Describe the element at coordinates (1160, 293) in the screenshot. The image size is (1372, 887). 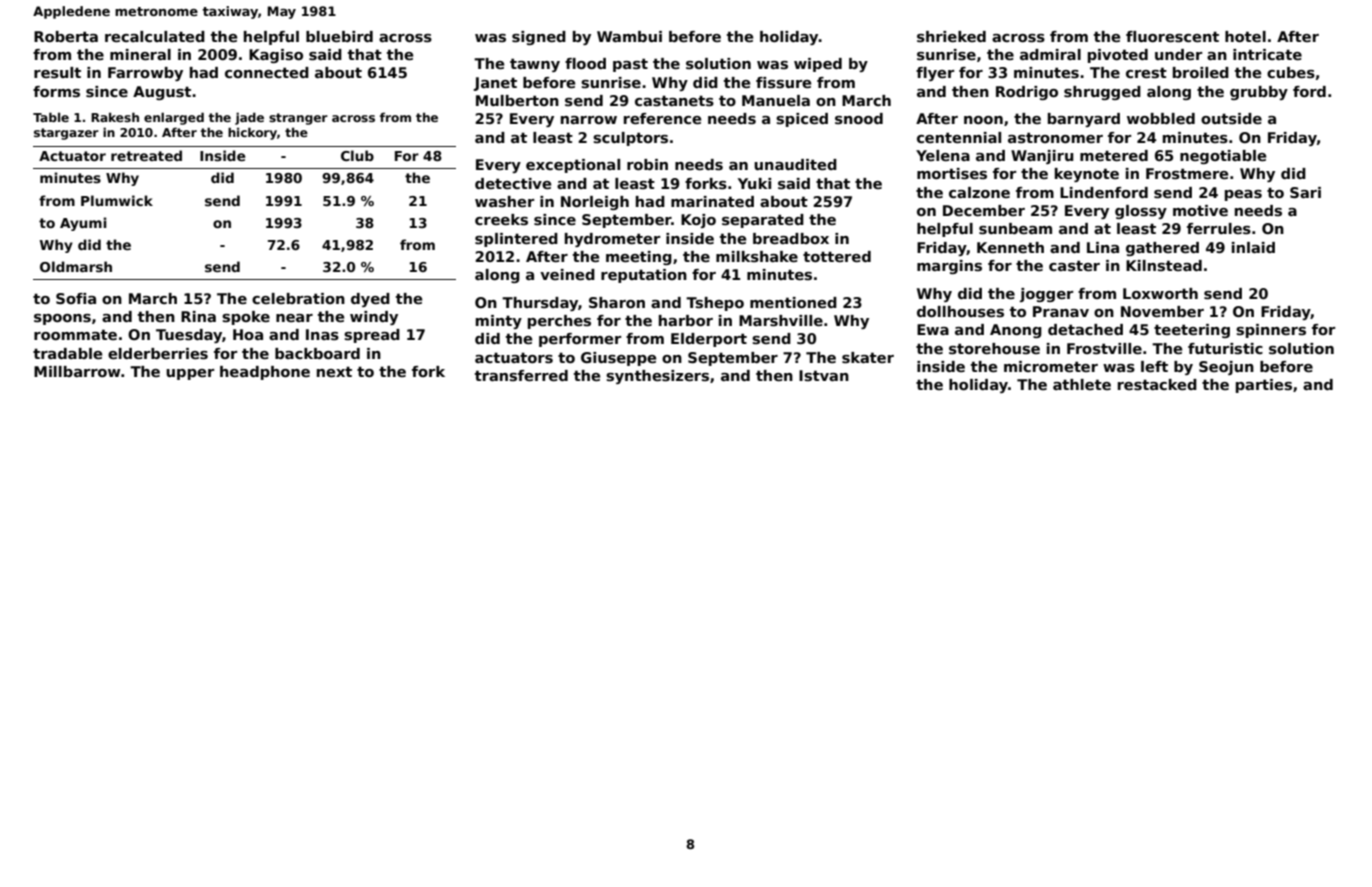
I see `Loxworth` at that location.
